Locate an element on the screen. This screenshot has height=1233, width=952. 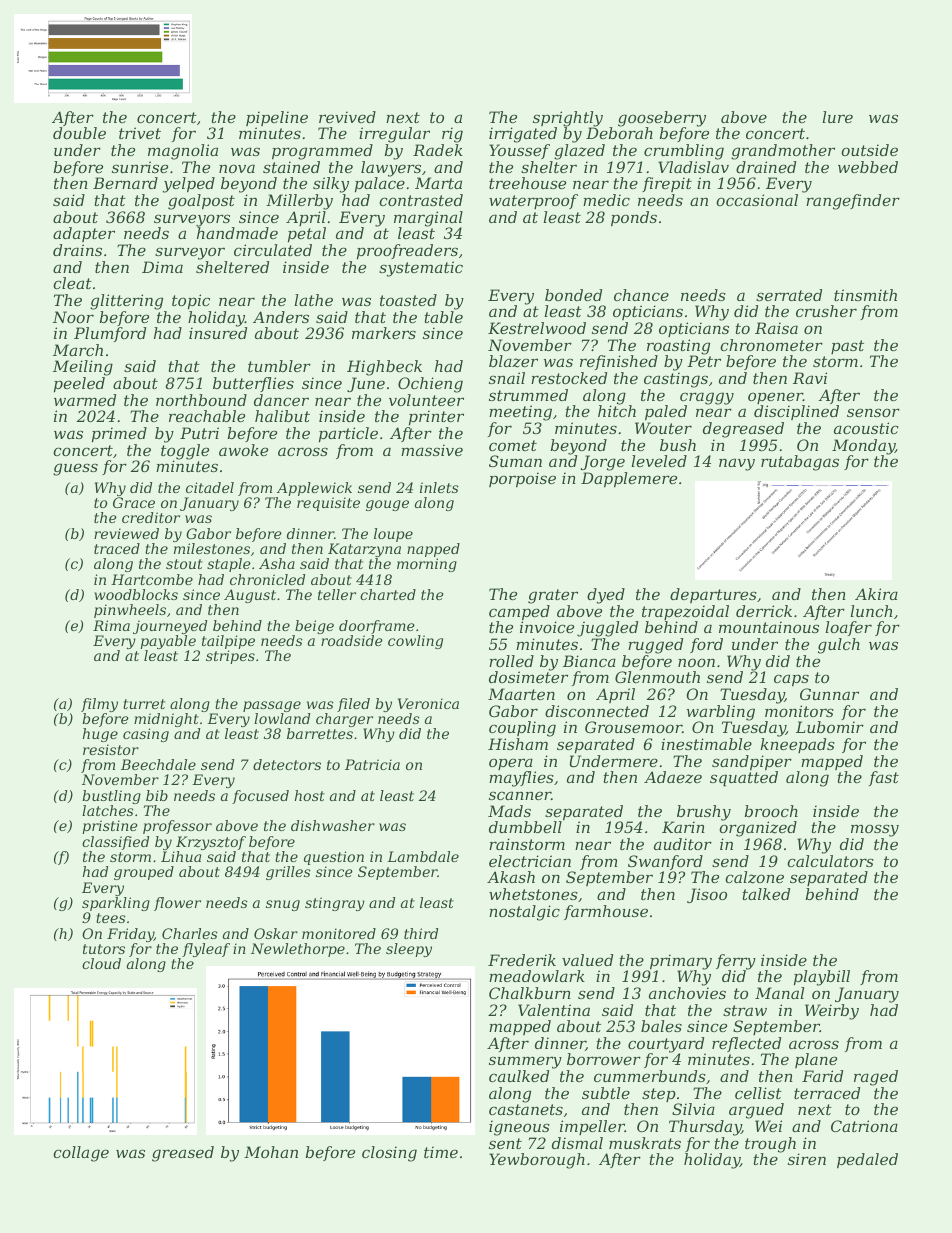
stained is located at coordinates (291, 167).
